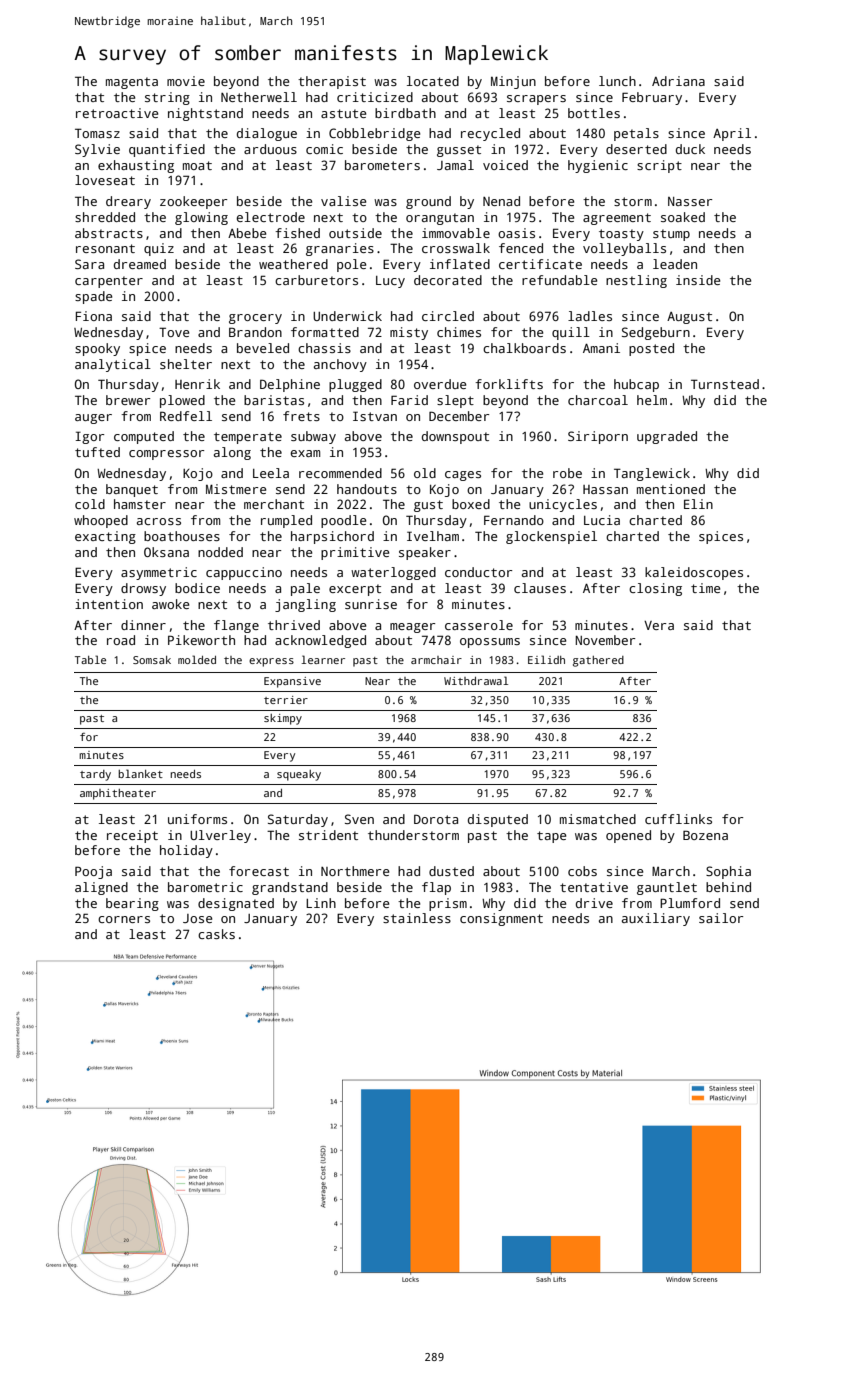 The width and height of the page is (849, 1400). I want to click on inside, so click(698, 280).
